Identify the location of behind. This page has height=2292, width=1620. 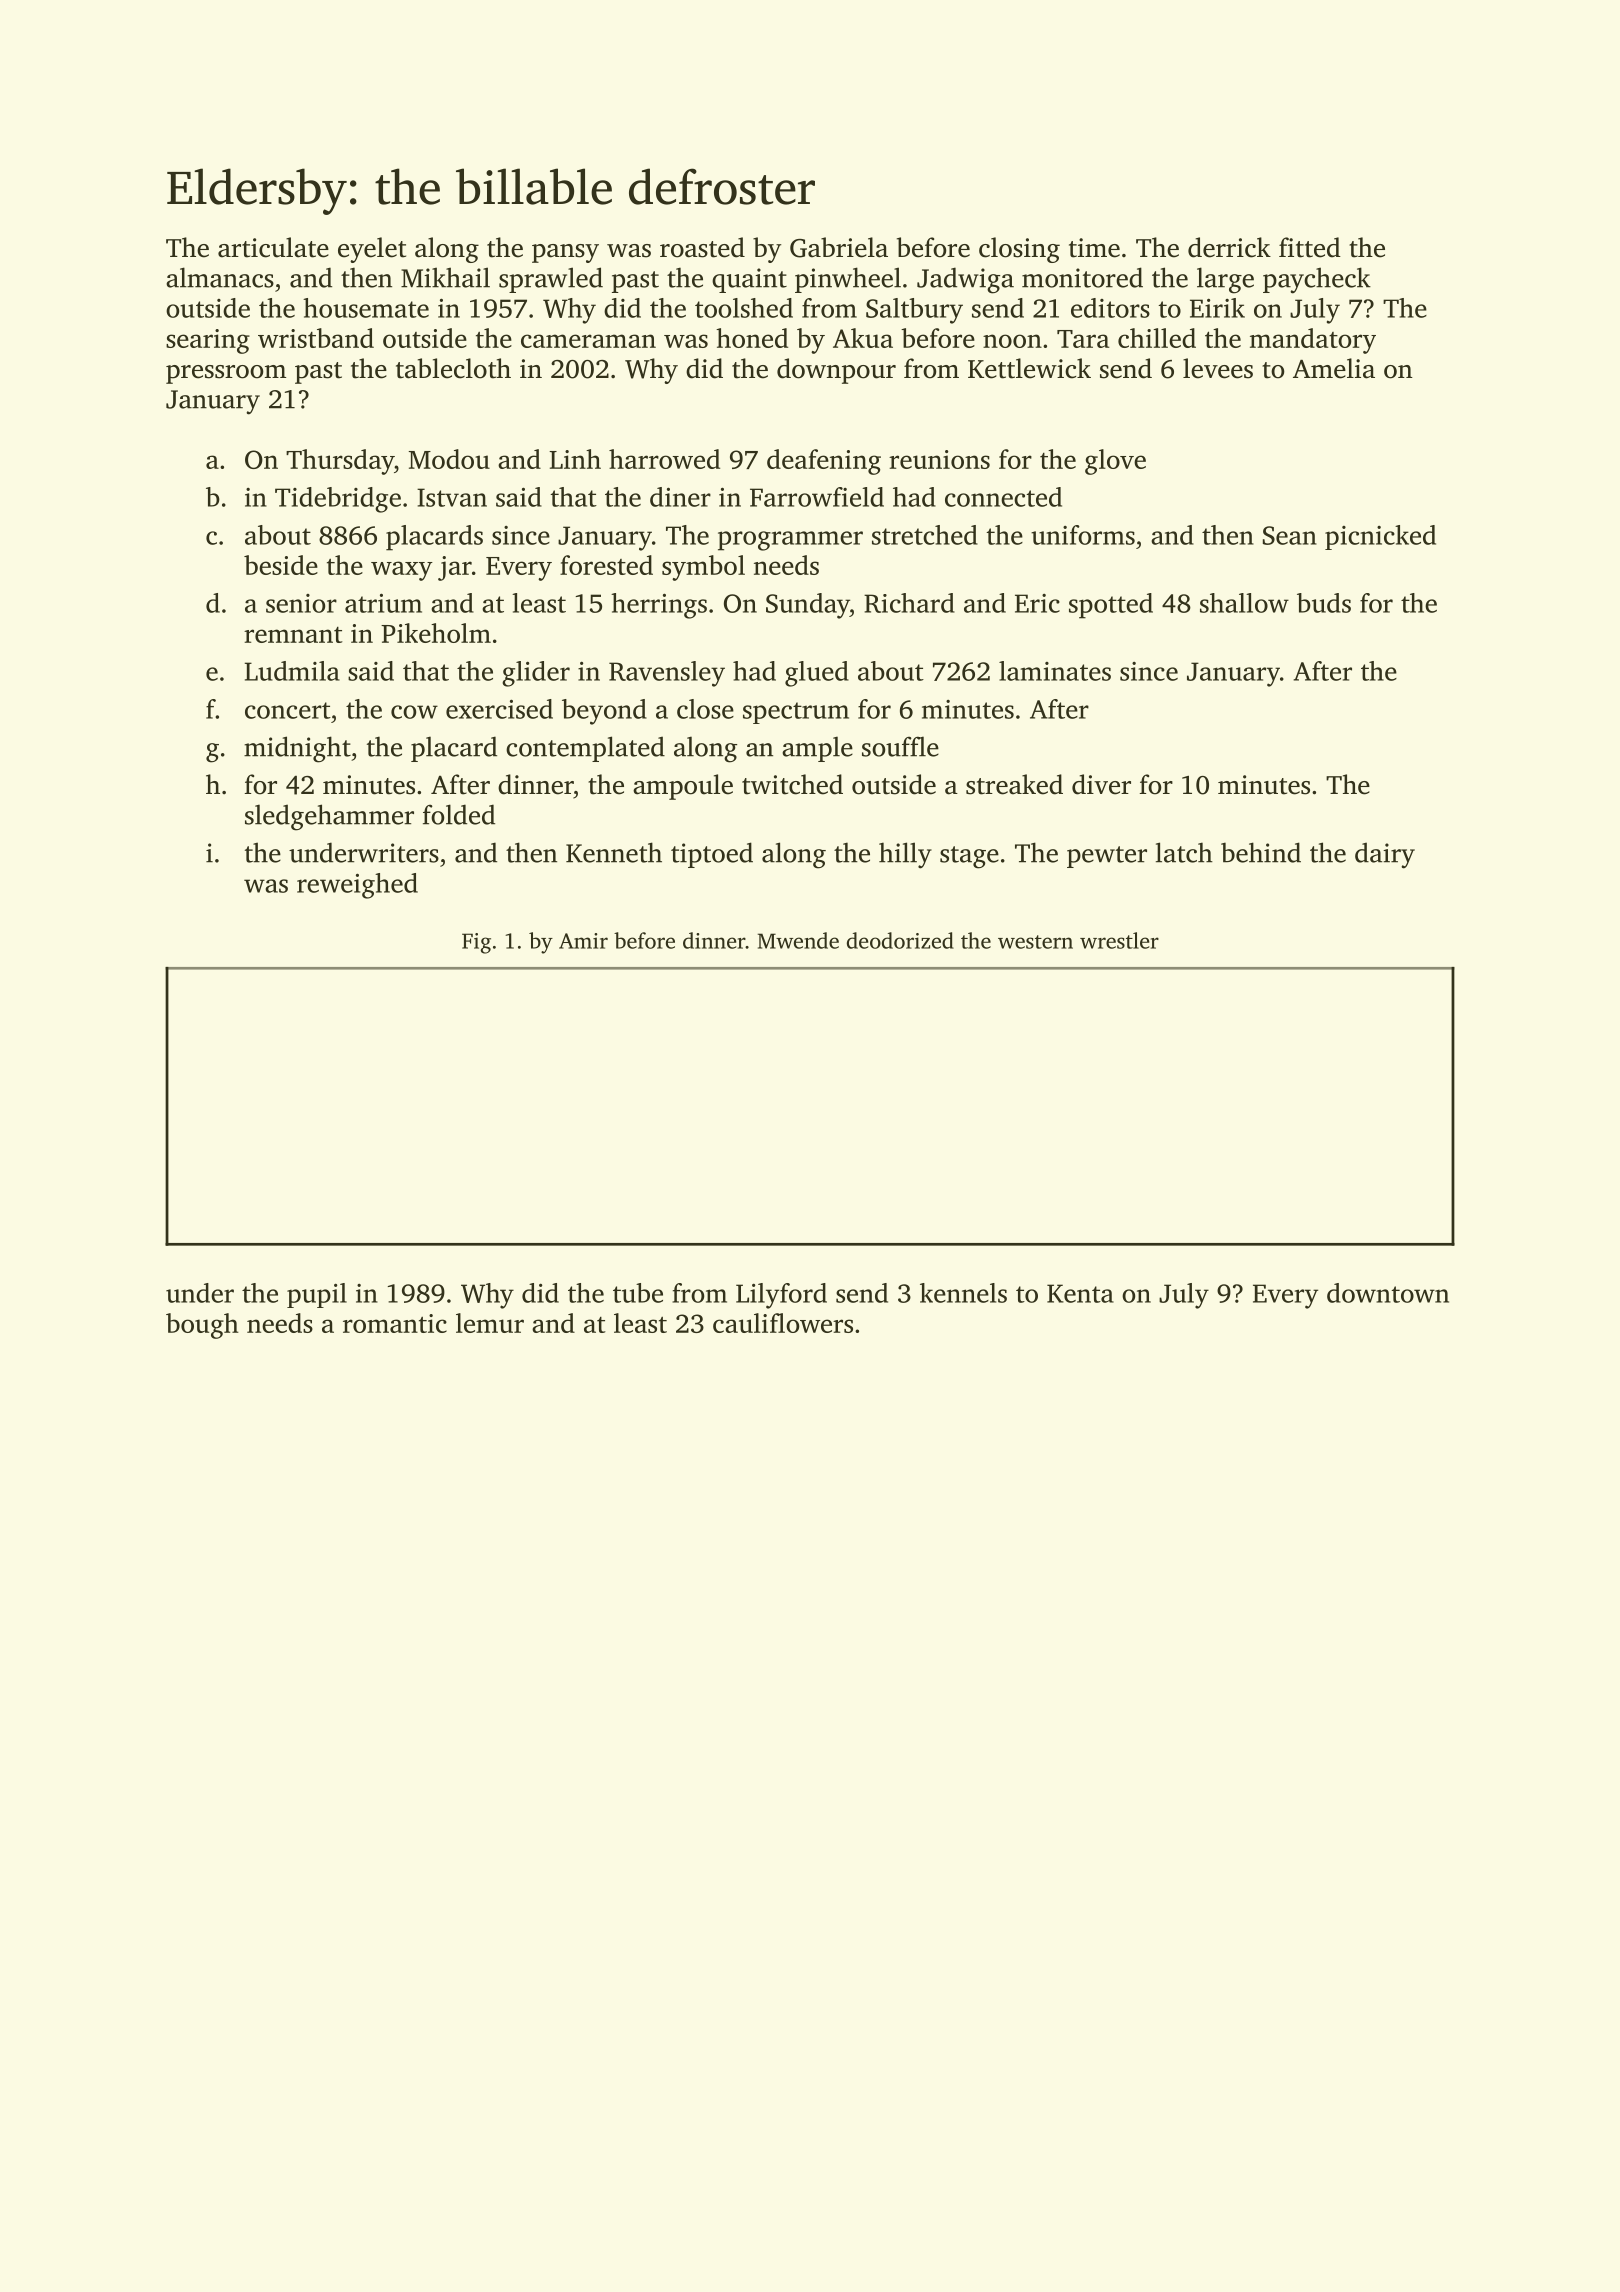
(1261, 852).
